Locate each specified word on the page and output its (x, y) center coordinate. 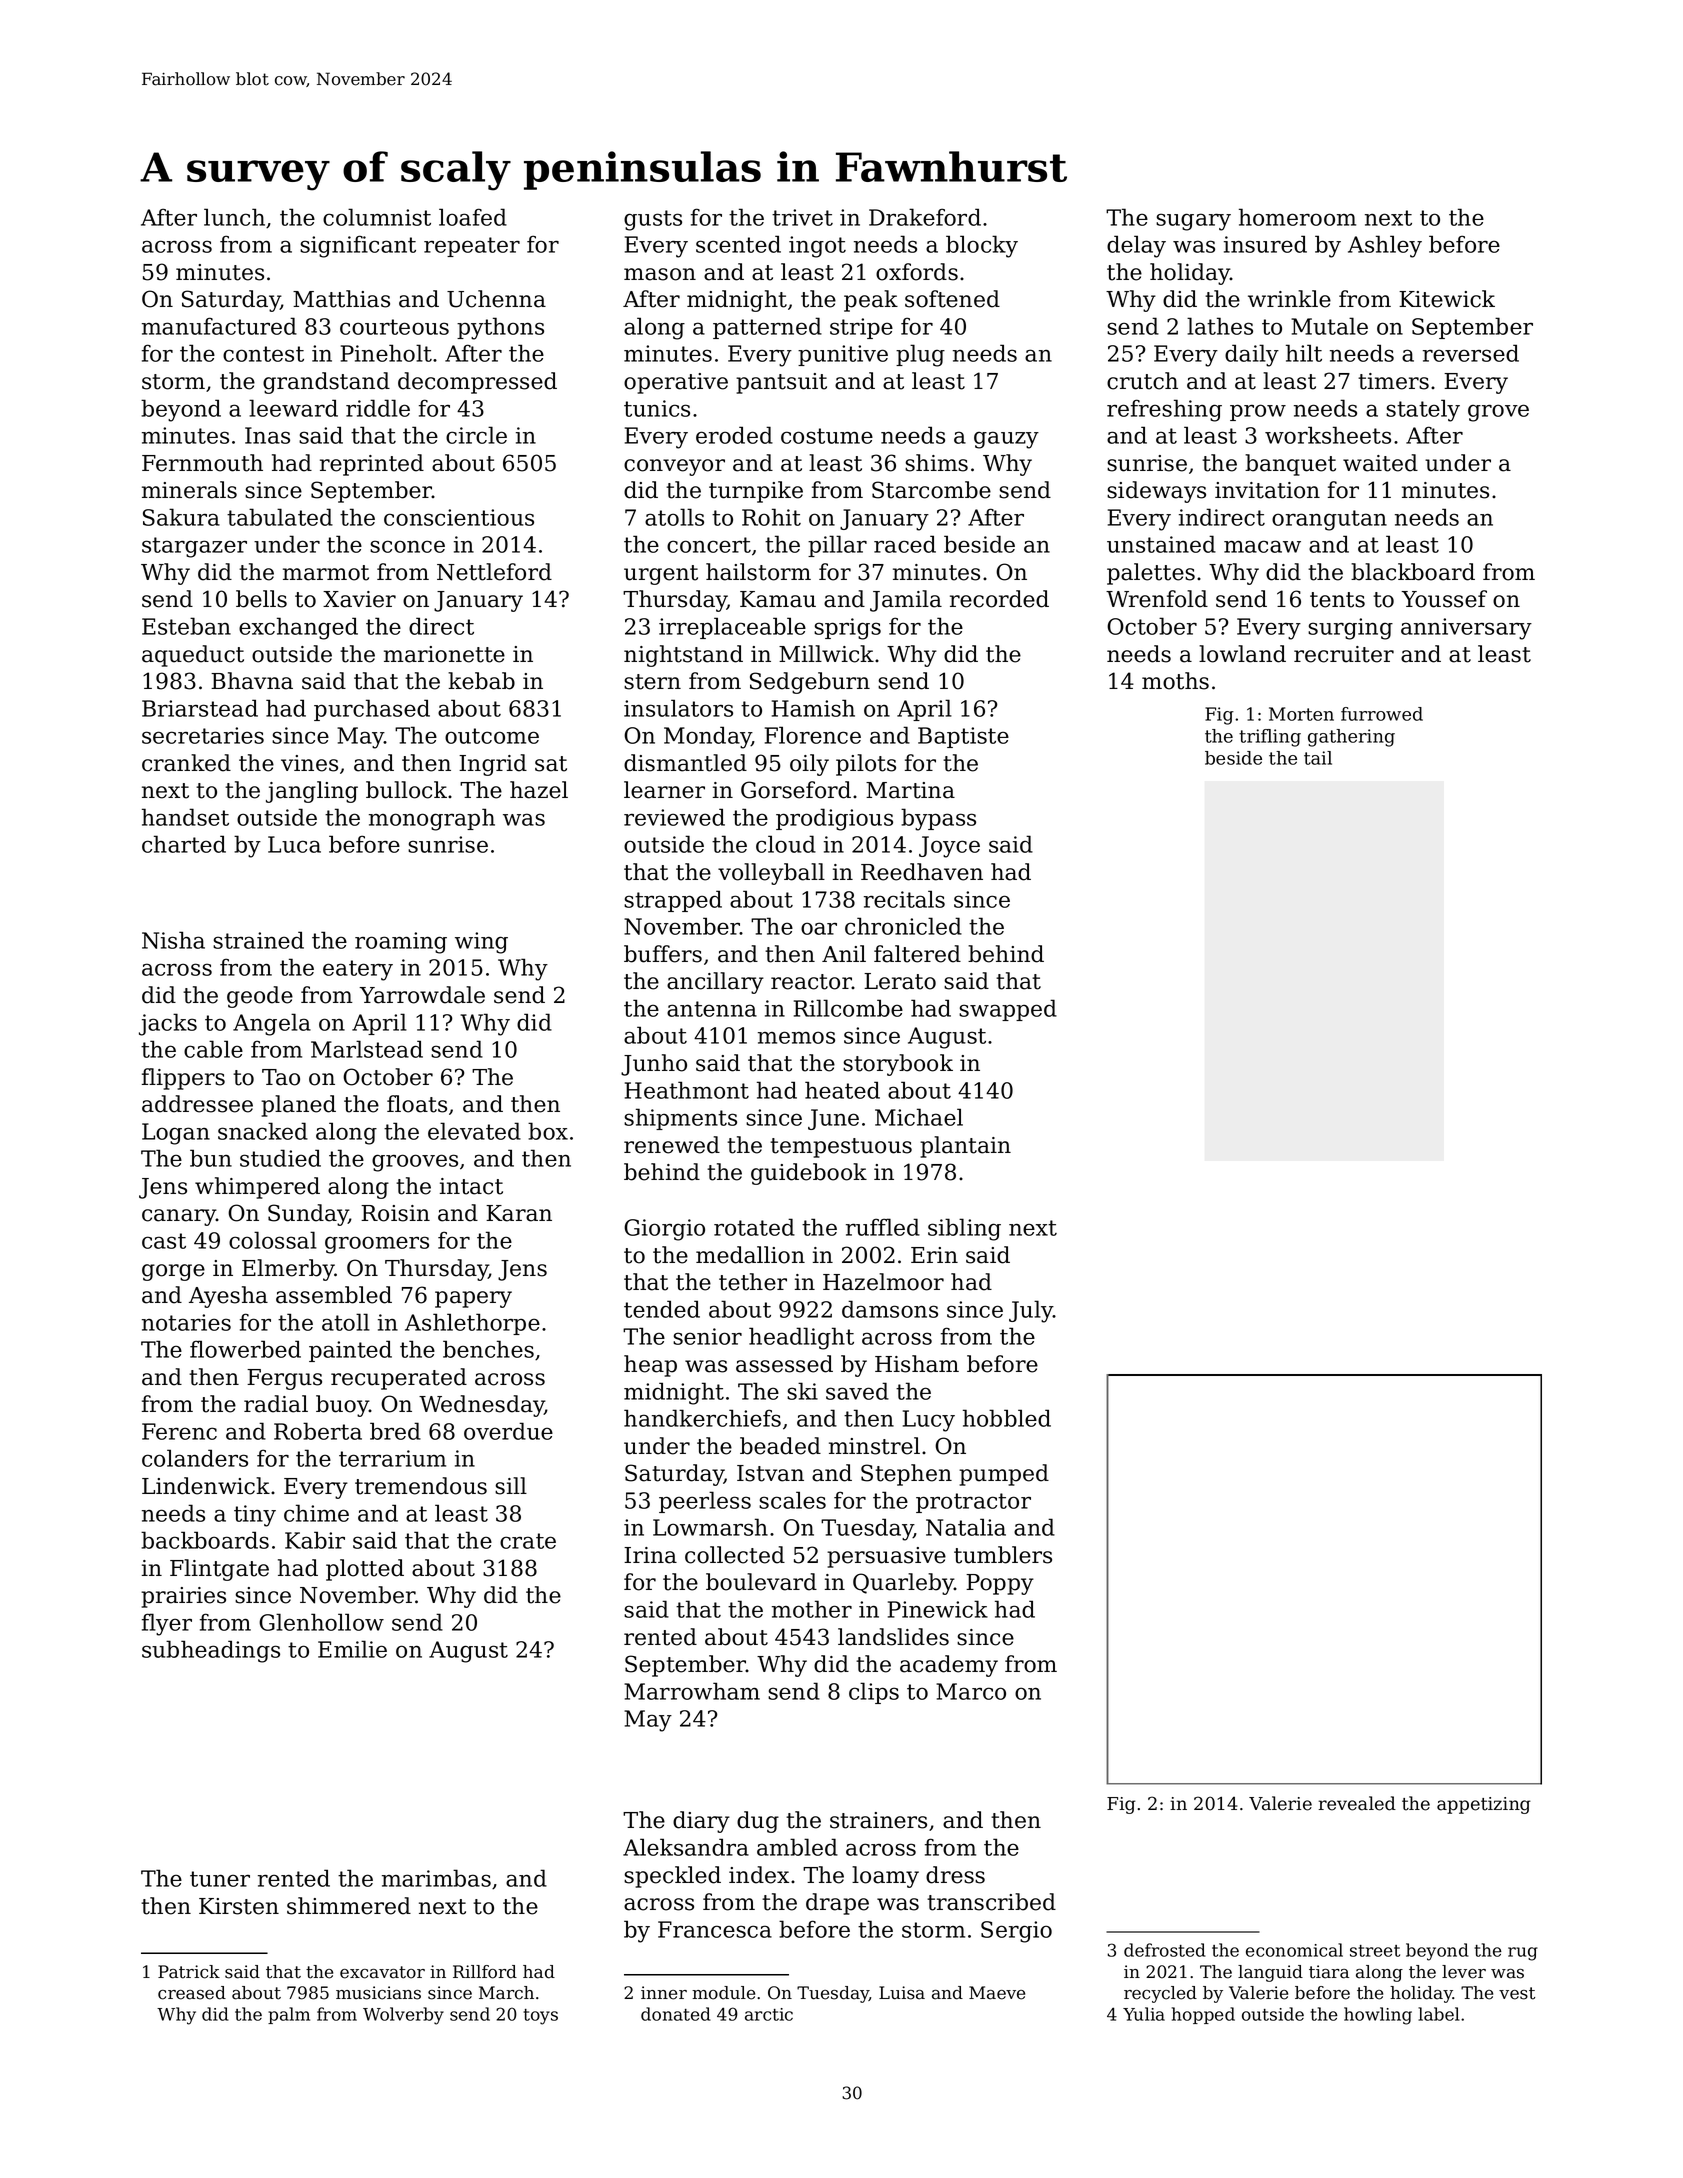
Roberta (318, 1431)
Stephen (906, 1475)
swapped (1008, 1010)
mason (660, 274)
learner (664, 790)
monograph (432, 819)
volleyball (771, 874)
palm (289, 2015)
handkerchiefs (702, 1418)
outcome (492, 736)
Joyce (949, 847)
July (1031, 1311)
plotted (365, 1570)
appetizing (1484, 1805)
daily (1252, 355)
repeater (472, 247)
